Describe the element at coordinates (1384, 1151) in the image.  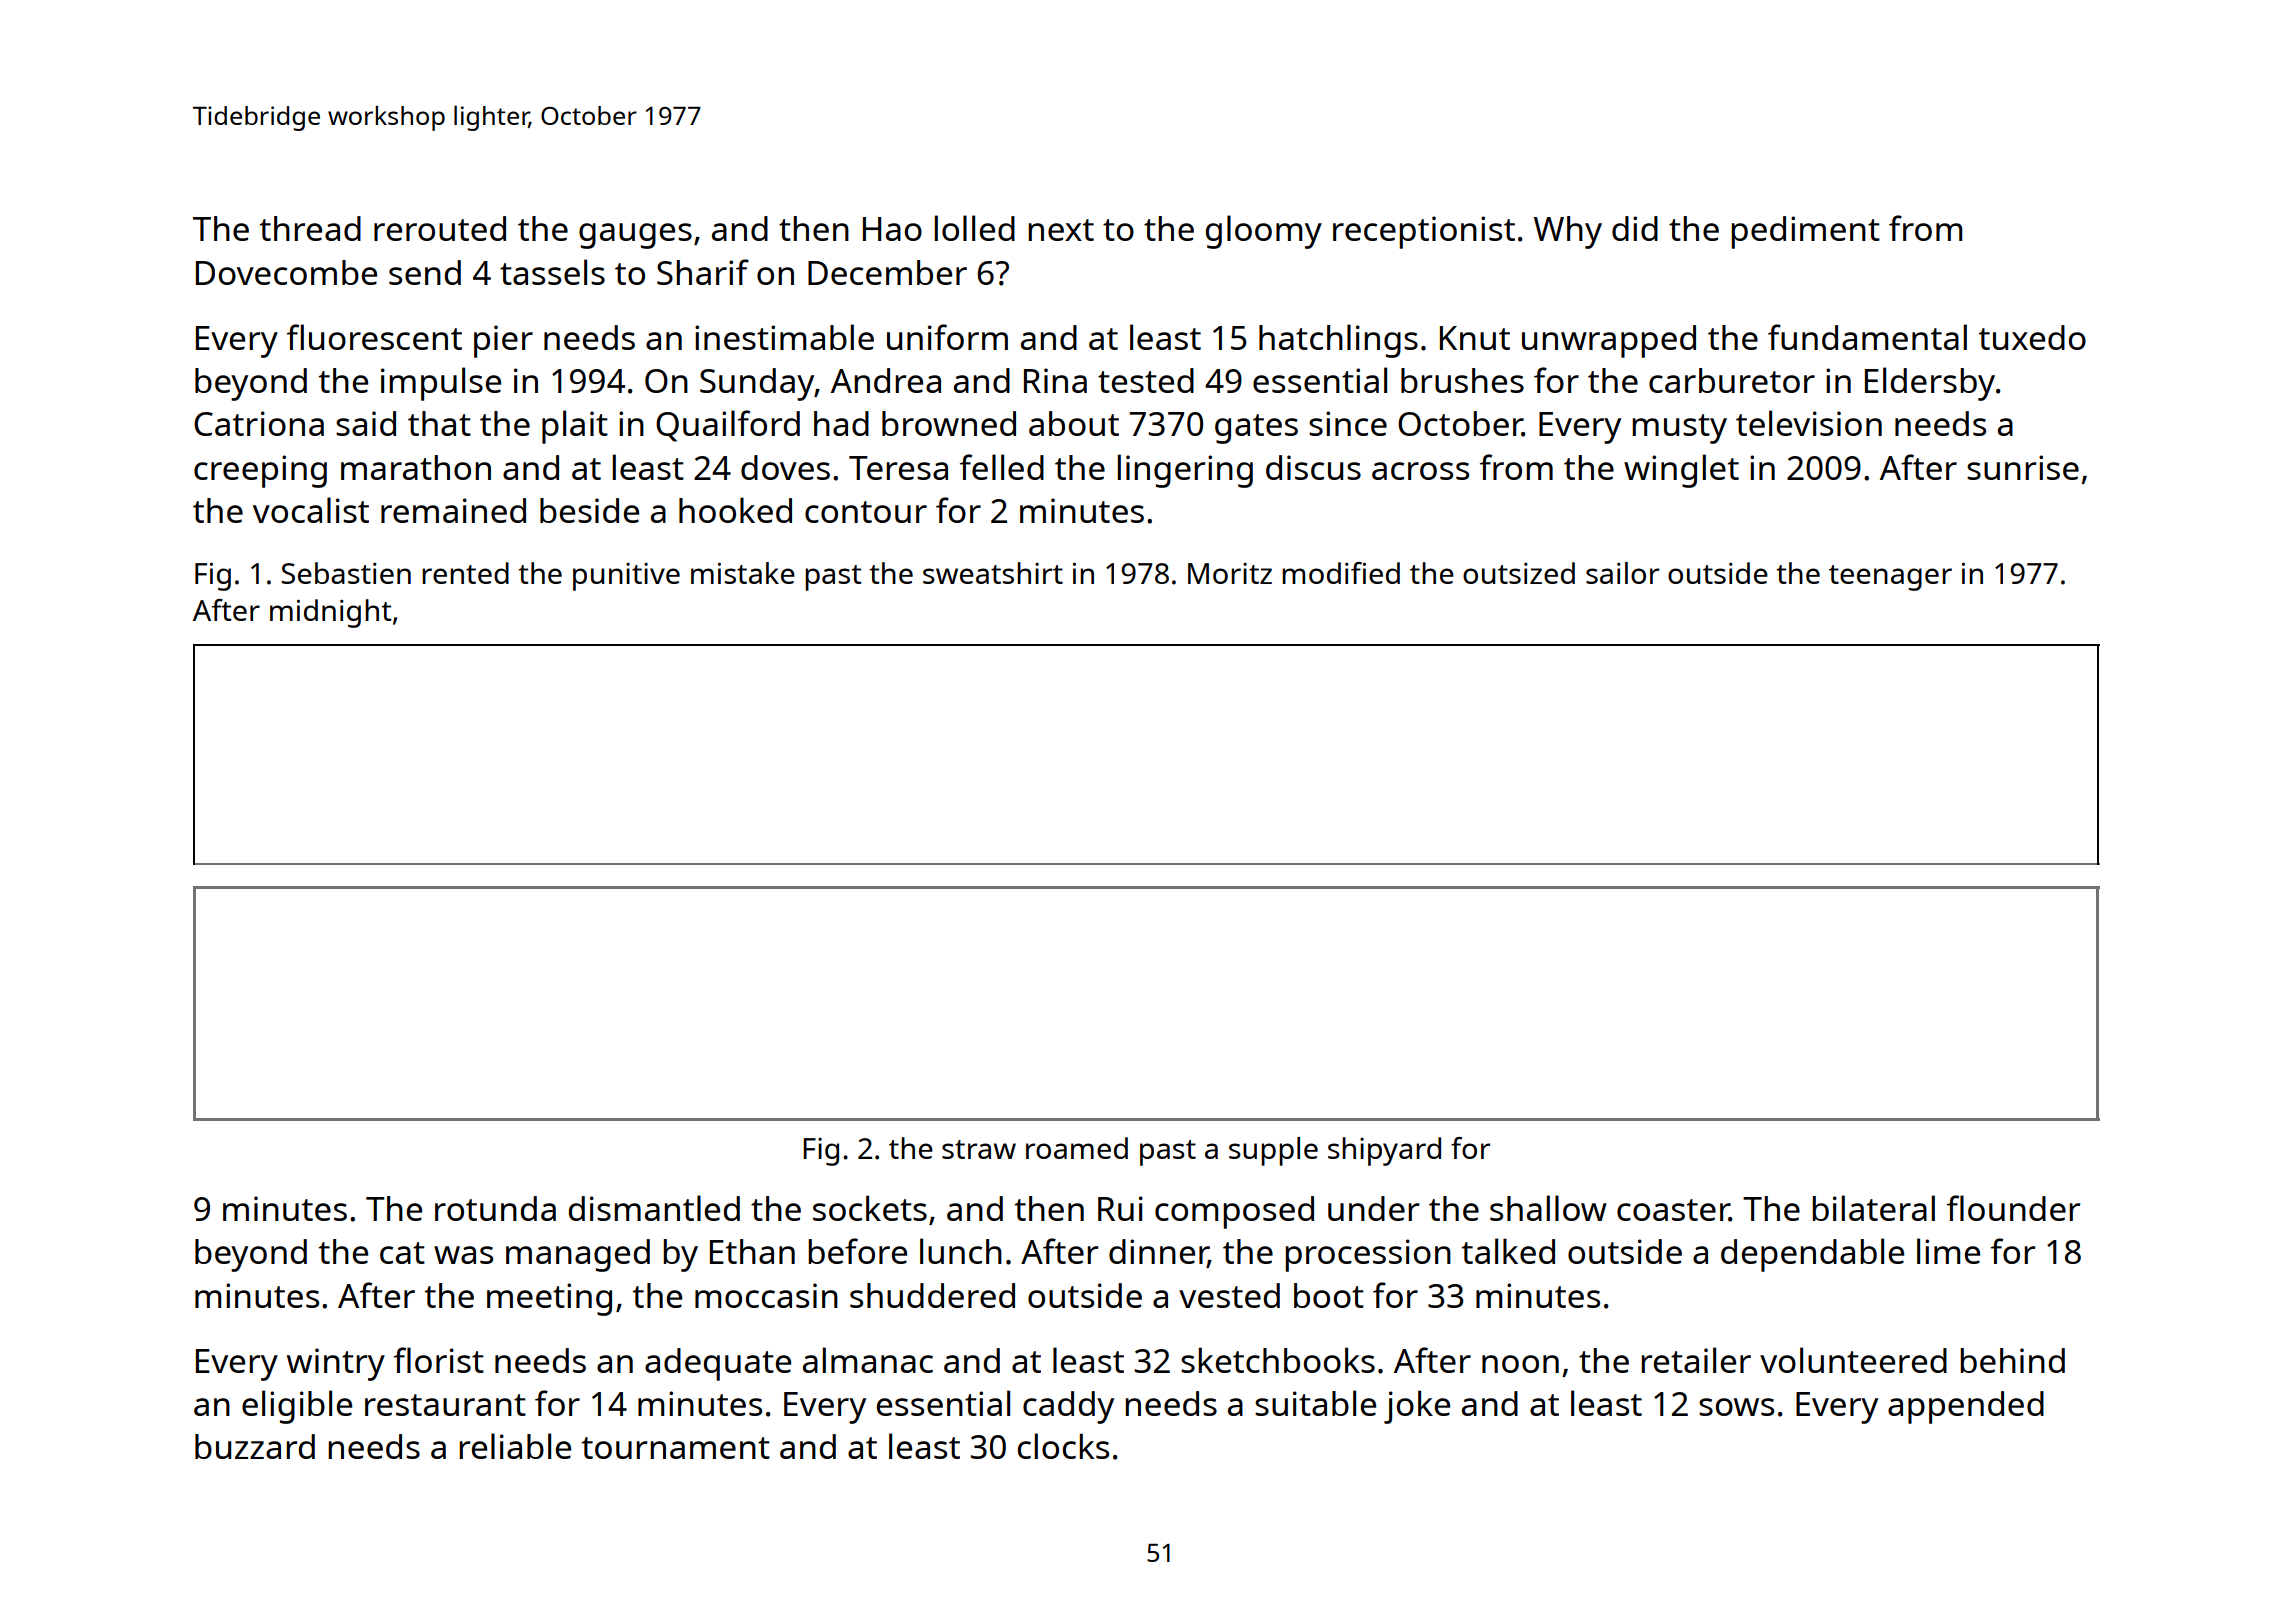
I see `shipyard` at that location.
